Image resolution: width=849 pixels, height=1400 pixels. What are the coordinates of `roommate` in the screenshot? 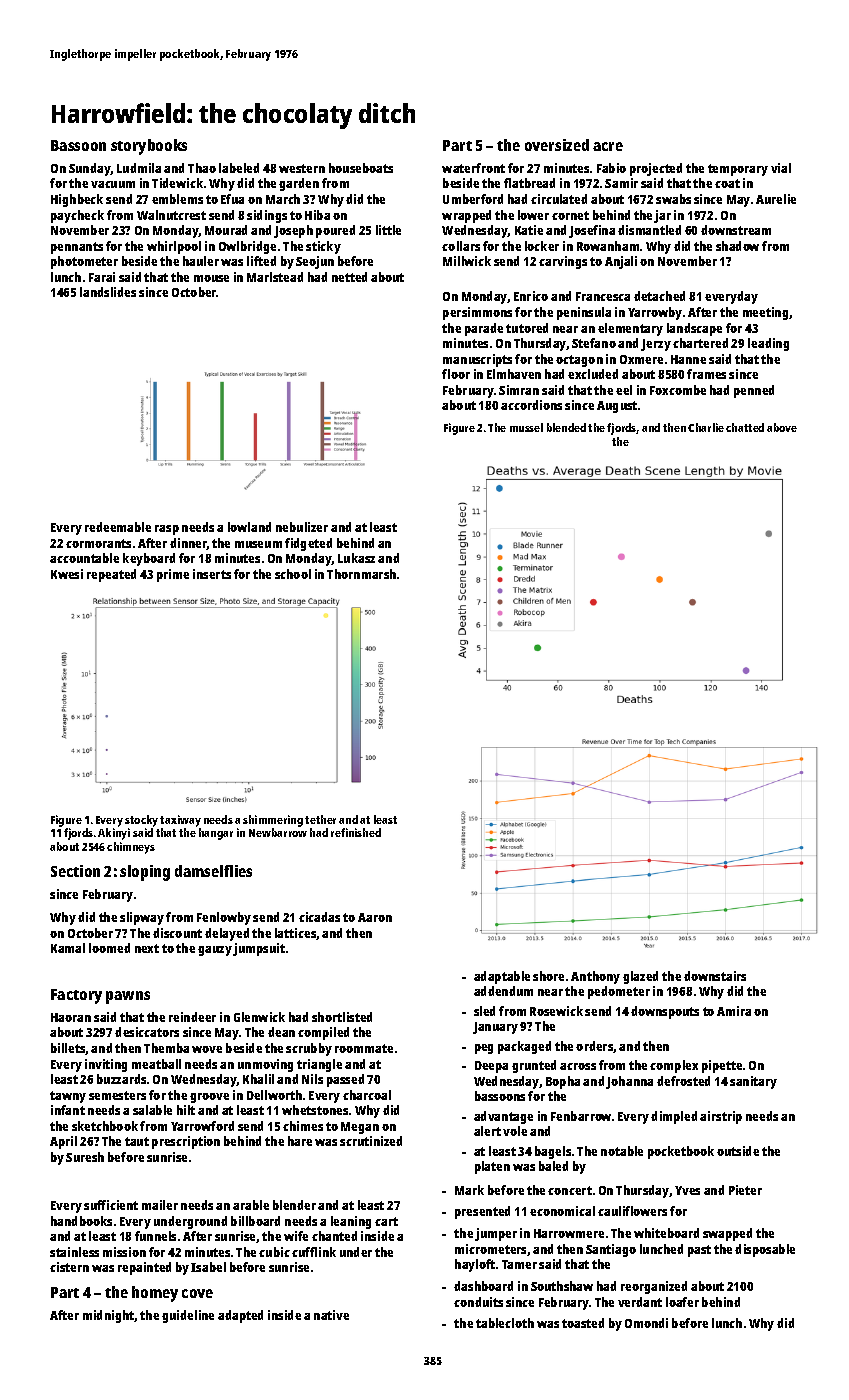 It's located at (364, 1048).
